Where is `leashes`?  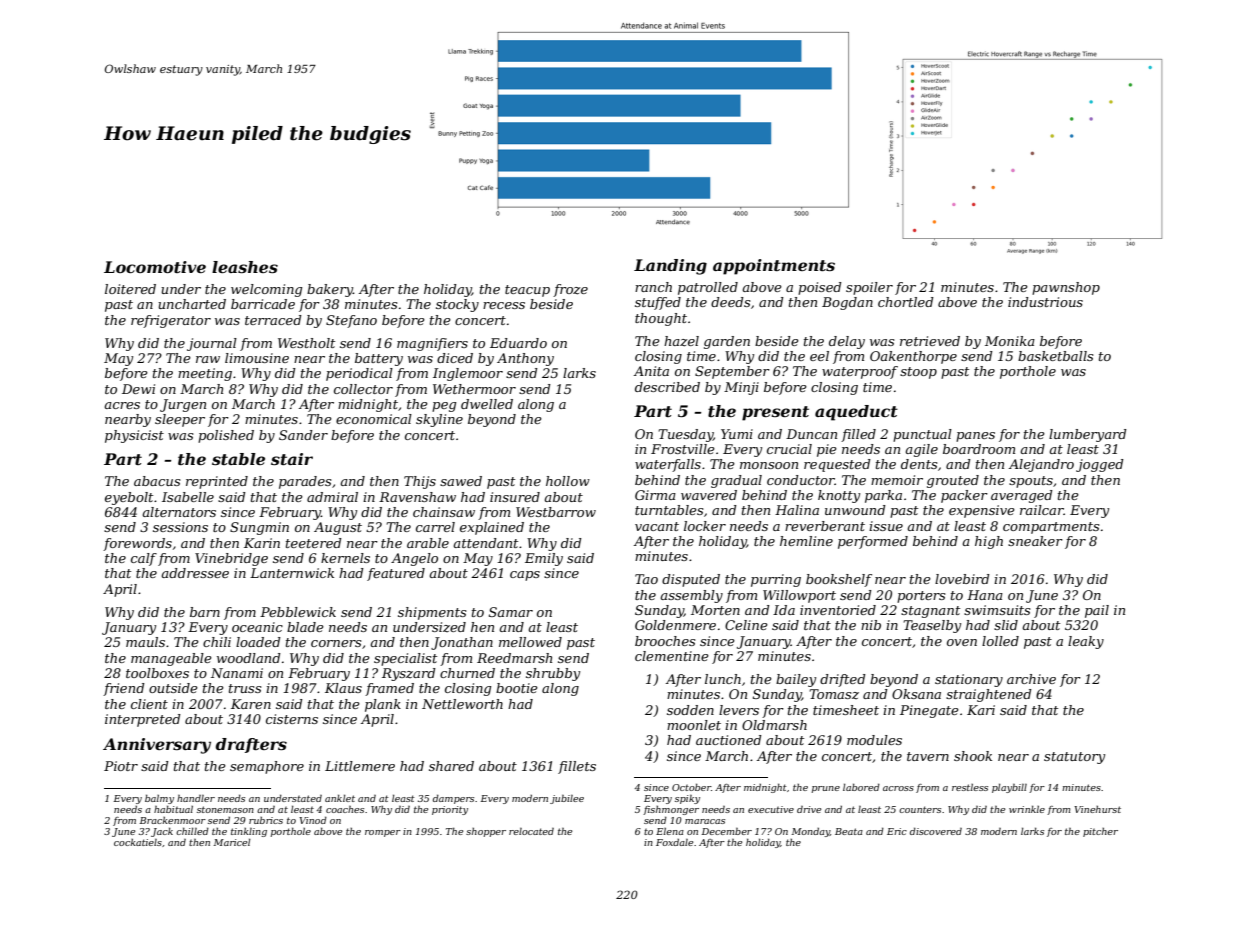
leashes is located at coordinates (245, 267).
